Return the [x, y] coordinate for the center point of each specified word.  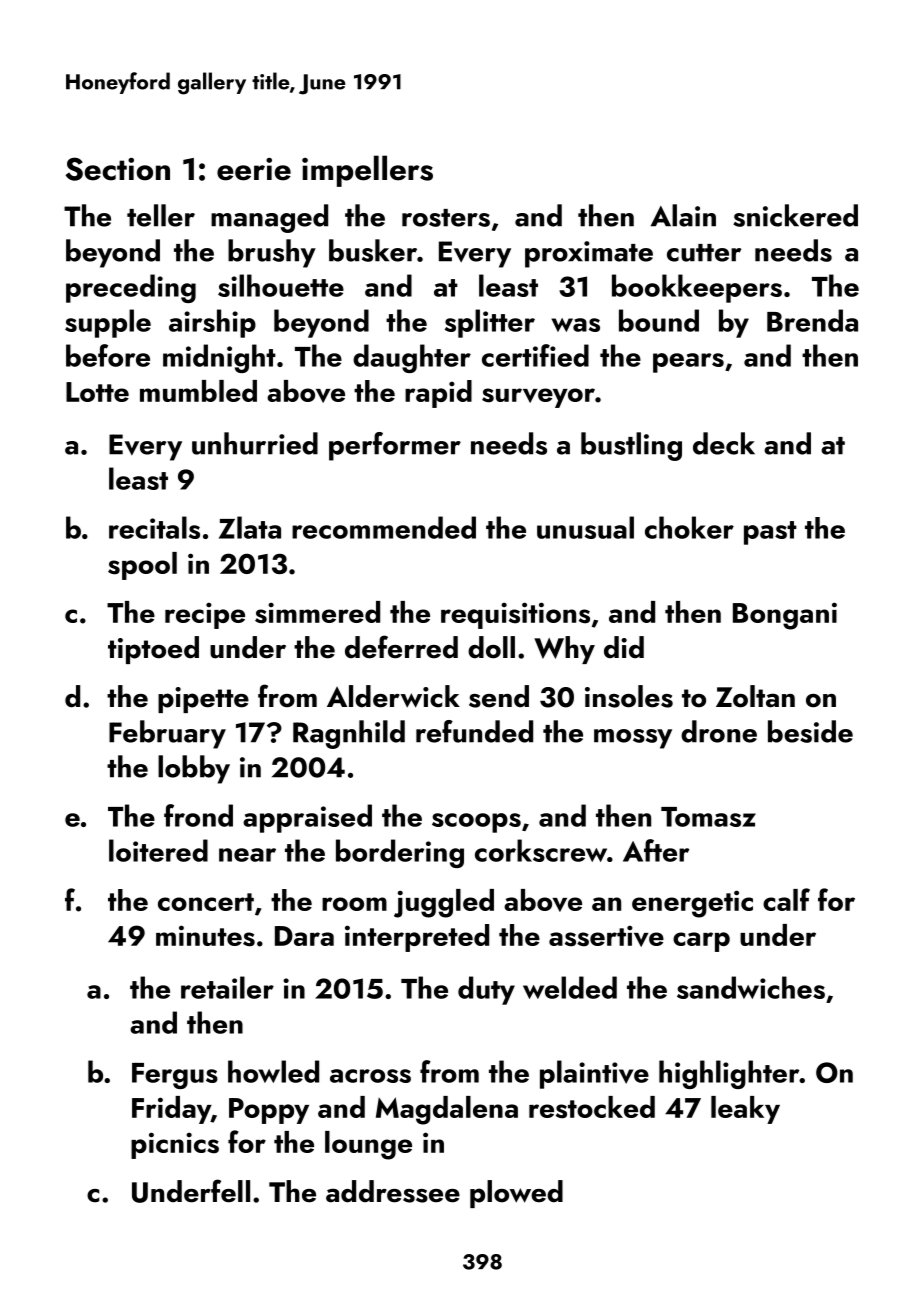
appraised [307, 818]
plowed [516, 1194]
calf [786, 899]
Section [118, 169]
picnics [175, 1145]
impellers [367, 171]
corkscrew [541, 850]
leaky [745, 1110]
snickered [795, 215]
